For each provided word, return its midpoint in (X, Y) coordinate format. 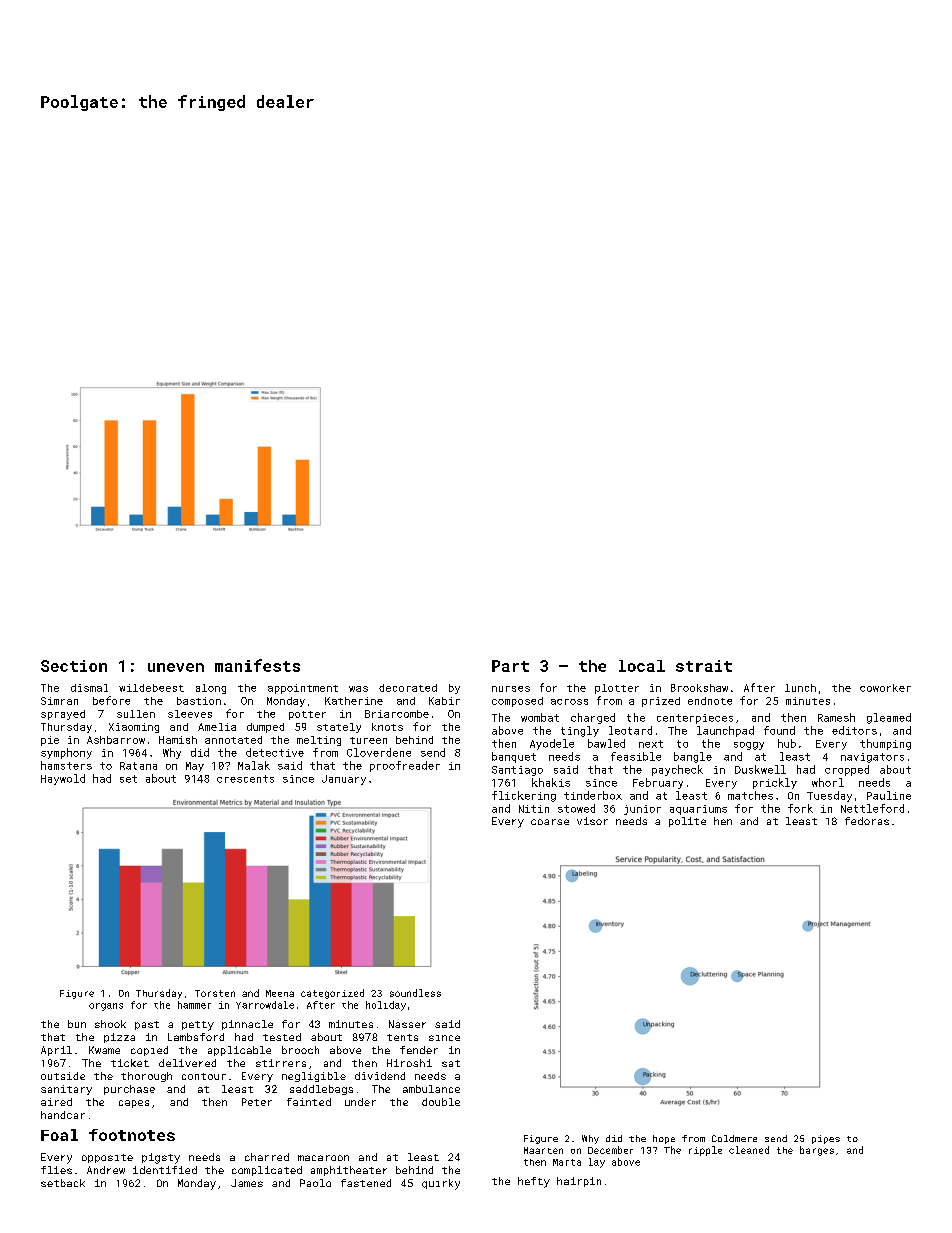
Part (510, 666)
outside (63, 1076)
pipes (826, 1139)
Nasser (407, 1024)
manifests (257, 665)
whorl (828, 782)
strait (704, 666)
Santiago (517, 771)
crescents (245, 779)
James (247, 1183)
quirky (441, 1184)
